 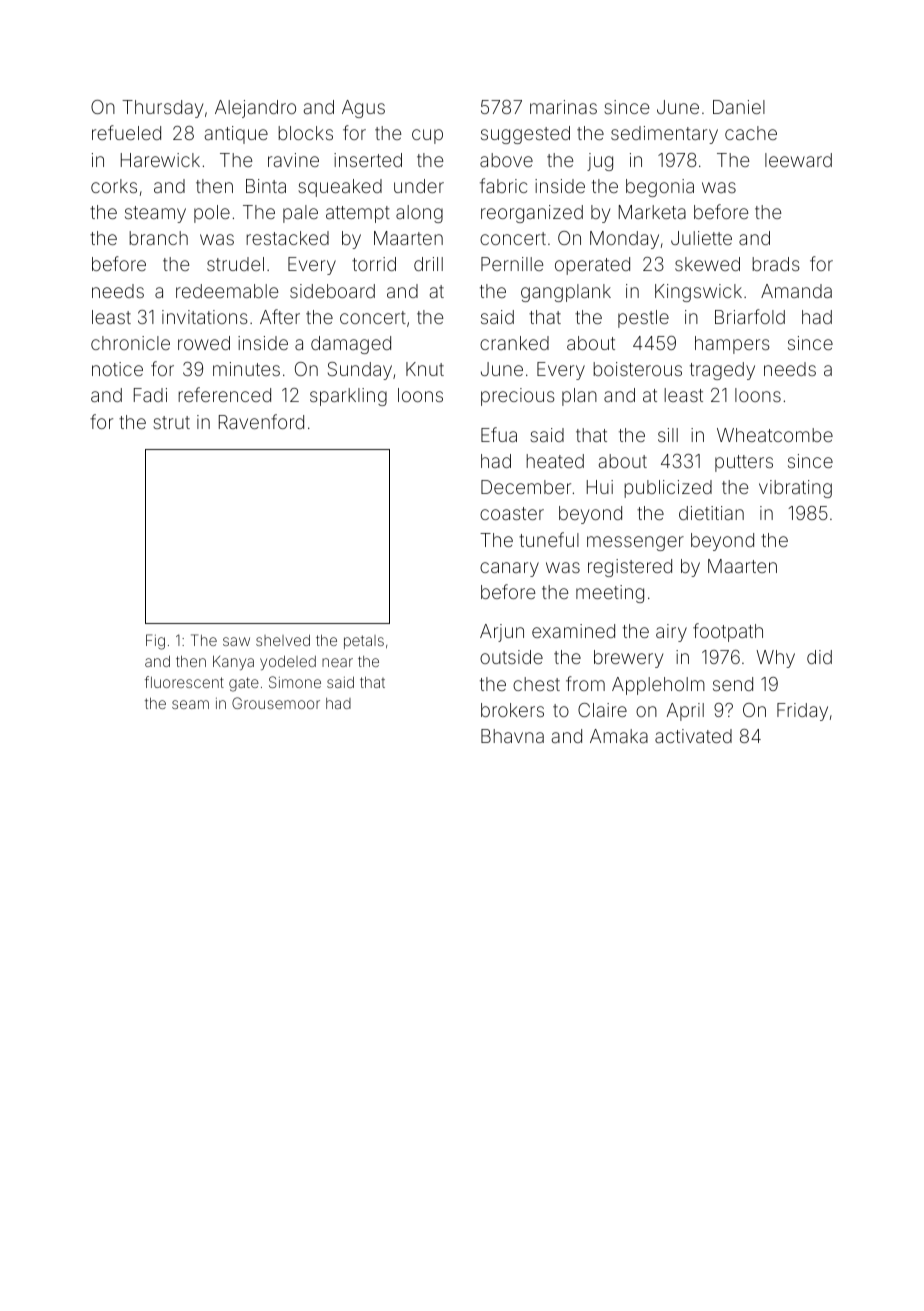 What do you see at coordinates (162, 109) in the image?
I see `Thursday` at bounding box center [162, 109].
